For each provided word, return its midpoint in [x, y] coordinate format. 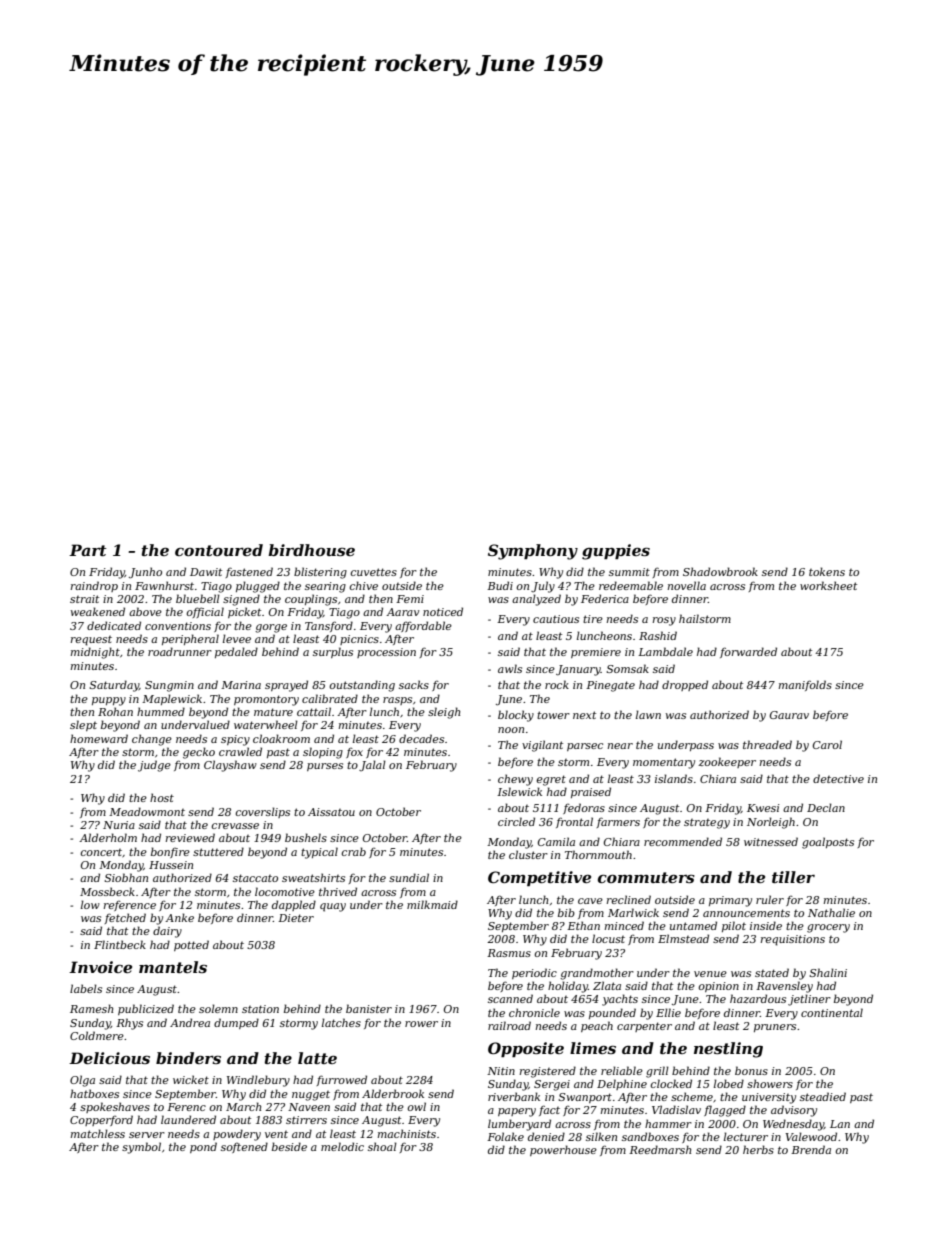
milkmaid [432, 904]
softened [244, 1147]
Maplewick [172, 699]
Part [88, 550]
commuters [646, 877]
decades [421, 738]
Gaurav [789, 715]
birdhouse [311, 550]
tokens [827, 571]
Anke [179, 917]
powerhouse [563, 1150]
